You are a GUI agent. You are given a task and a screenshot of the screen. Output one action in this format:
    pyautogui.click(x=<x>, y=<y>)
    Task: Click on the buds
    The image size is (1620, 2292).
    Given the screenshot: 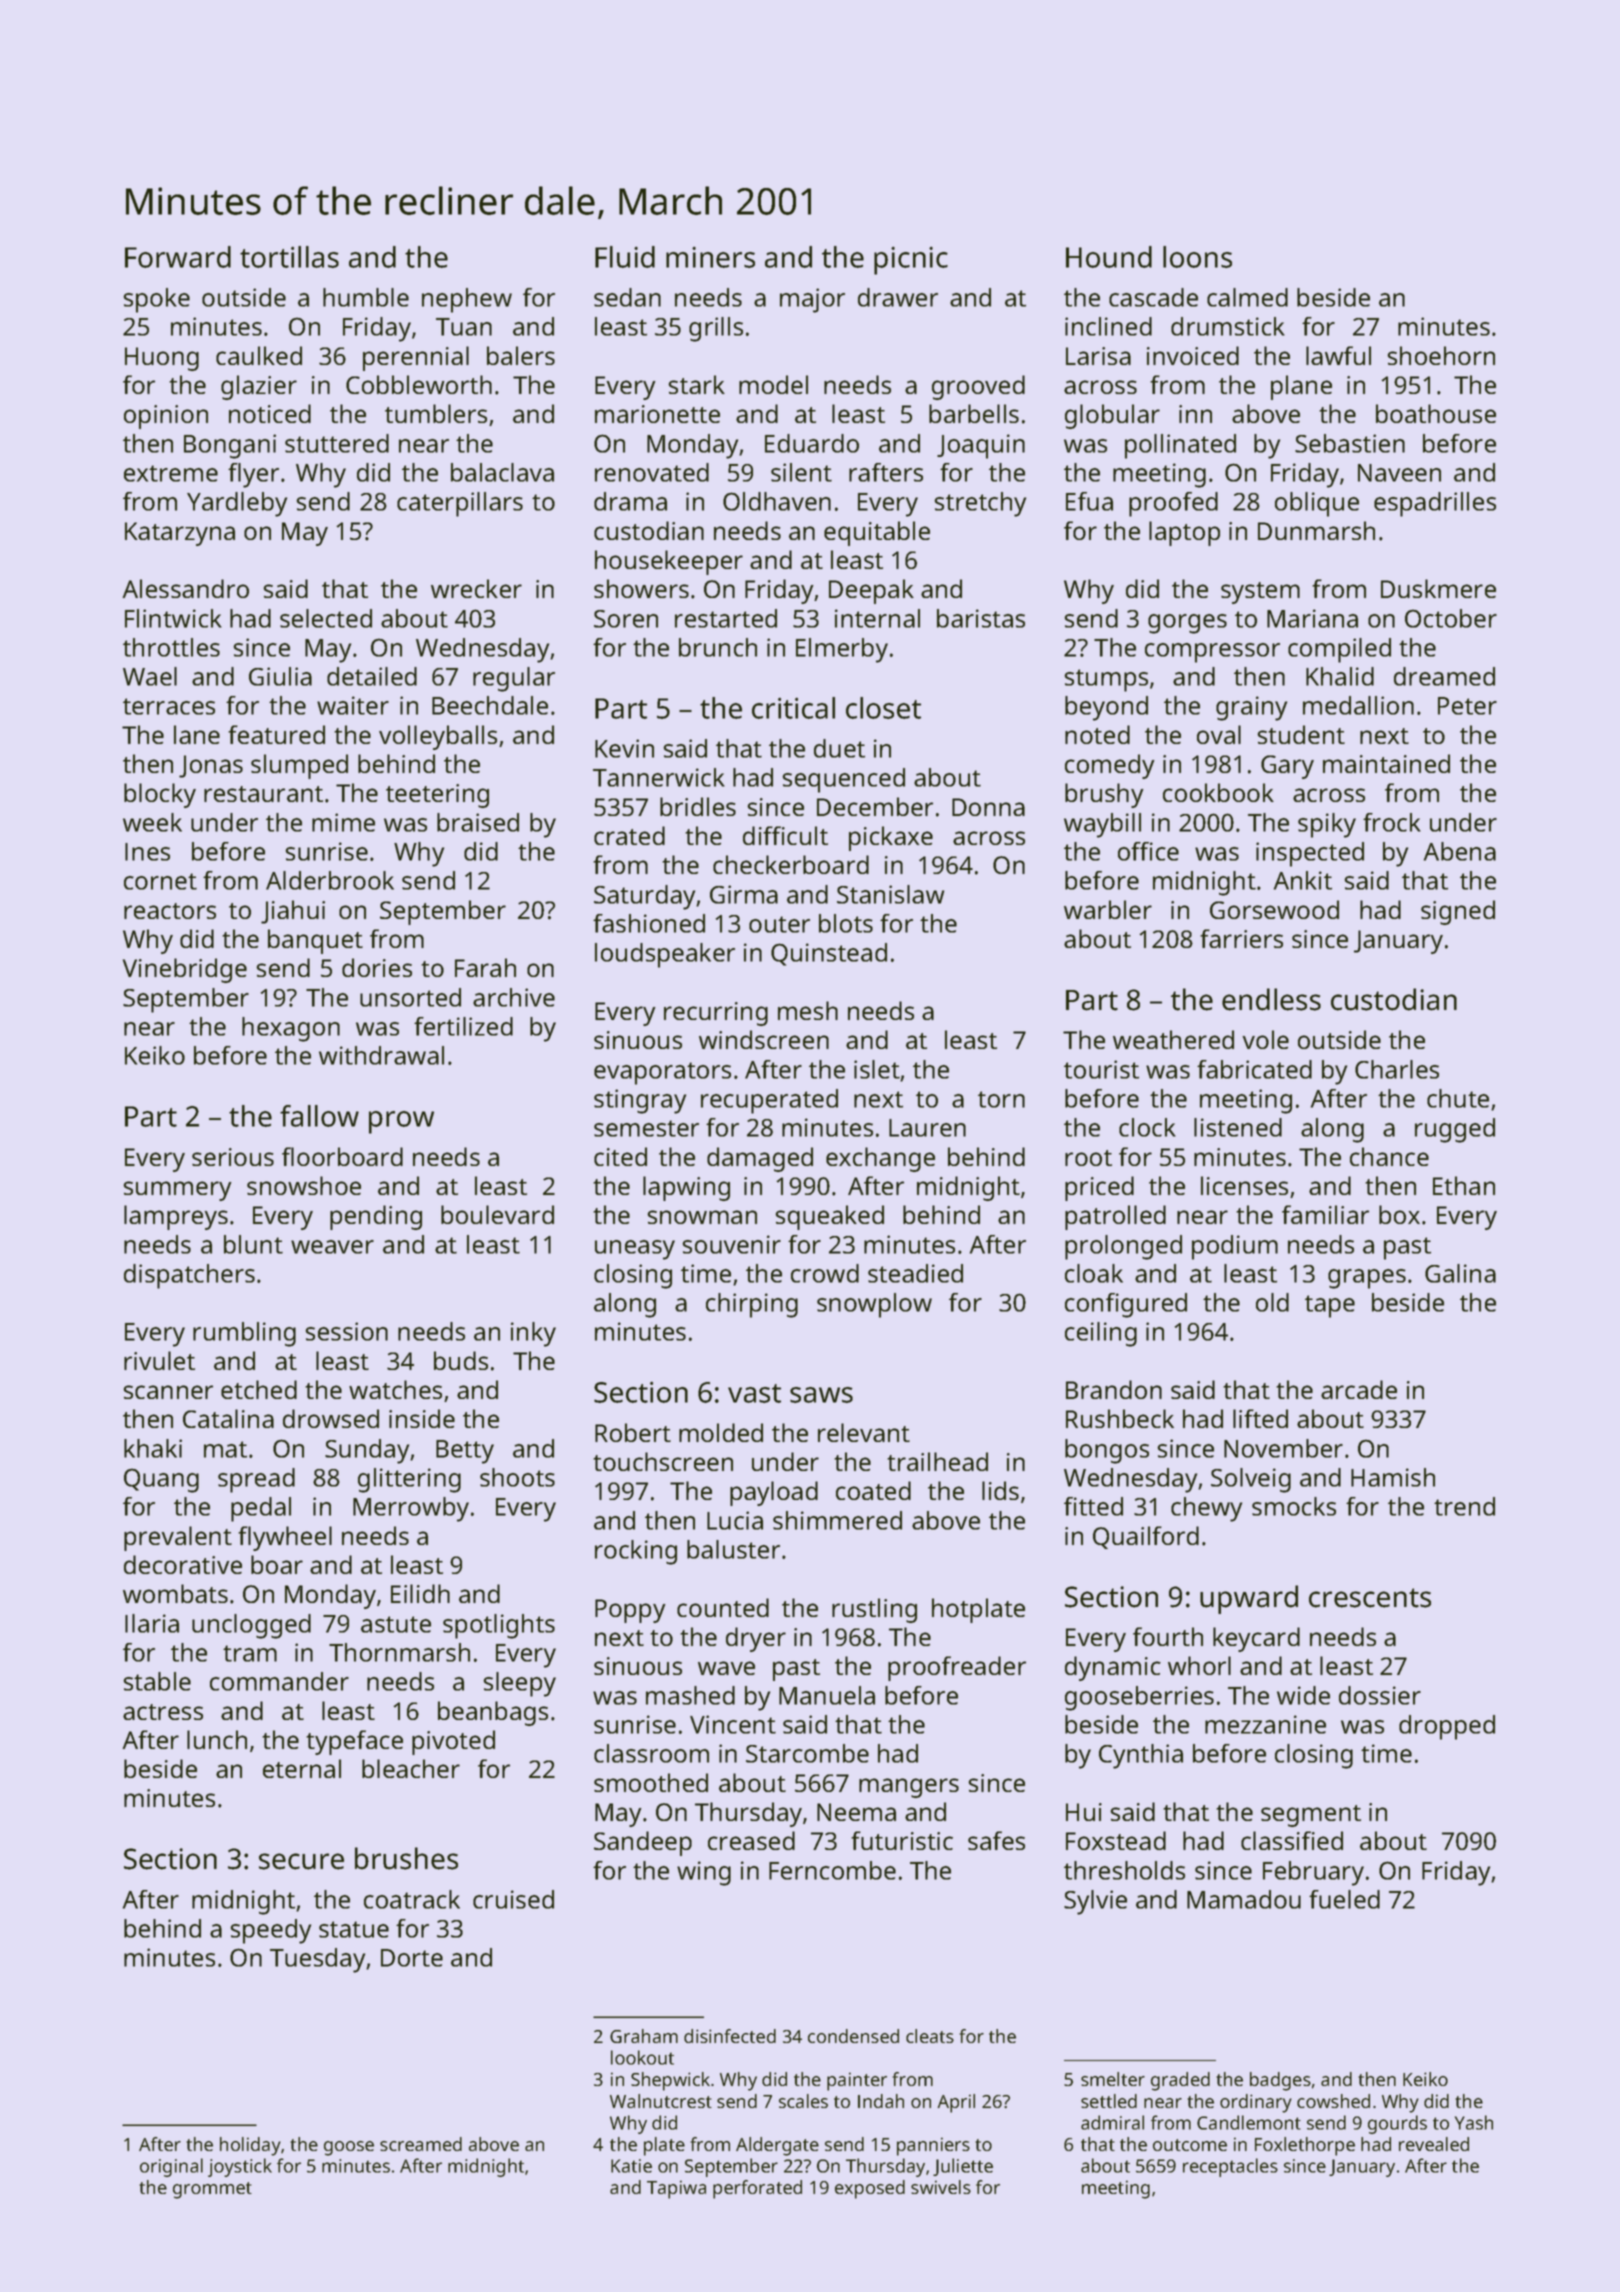 What is the action you would take?
    pyautogui.click(x=461, y=1360)
